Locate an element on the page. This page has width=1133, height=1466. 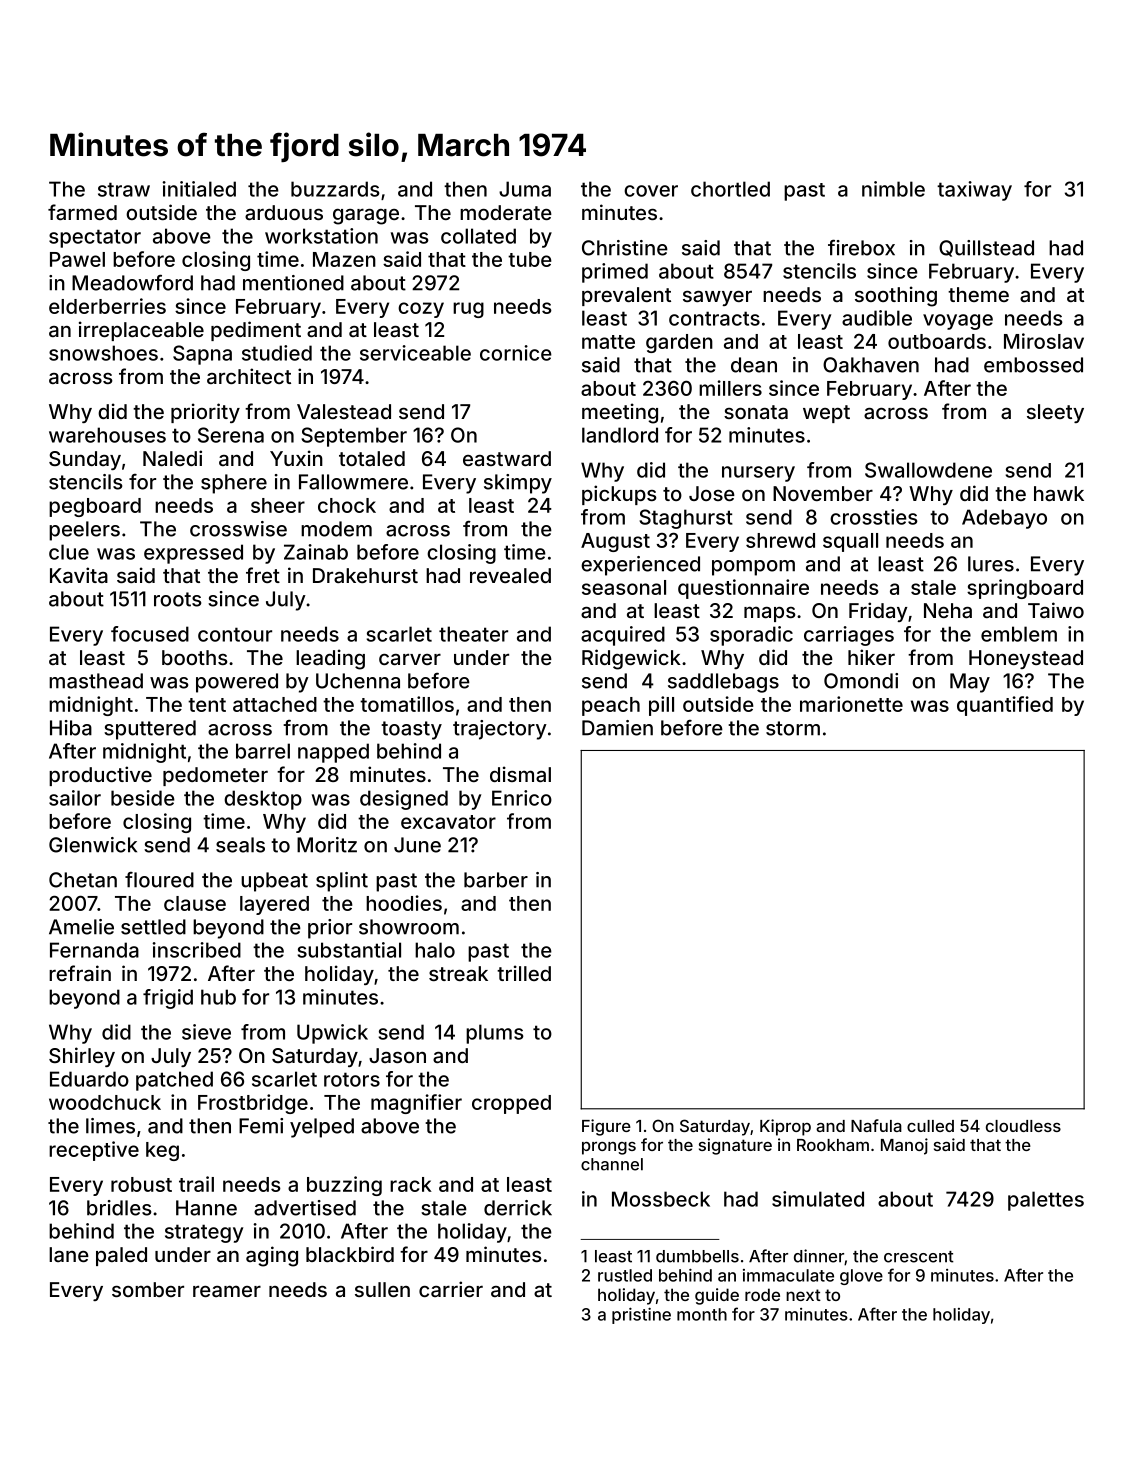
buzzards is located at coordinates (335, 189).
